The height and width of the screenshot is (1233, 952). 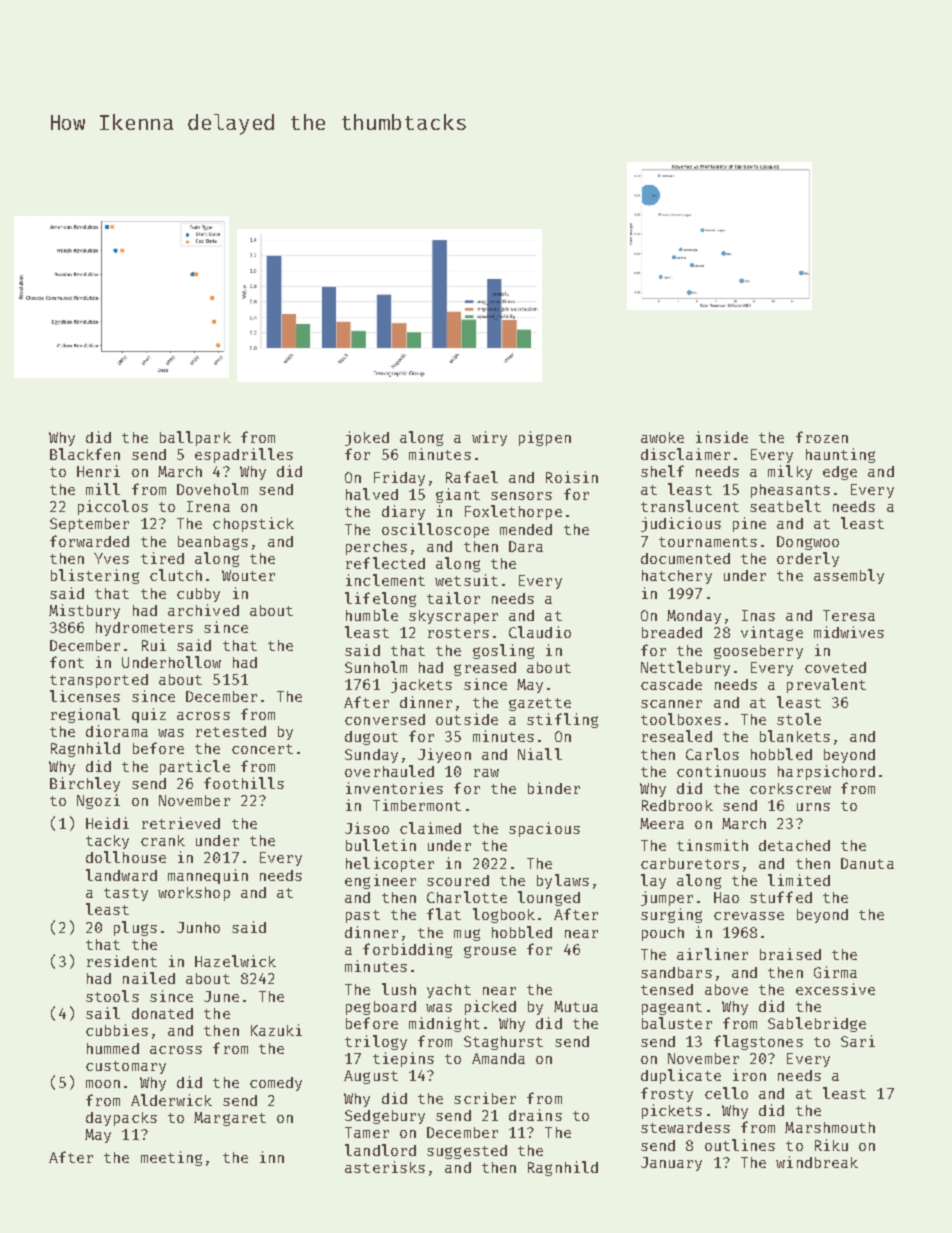 I want to click on meeting, so click(x=171, y=1158).
